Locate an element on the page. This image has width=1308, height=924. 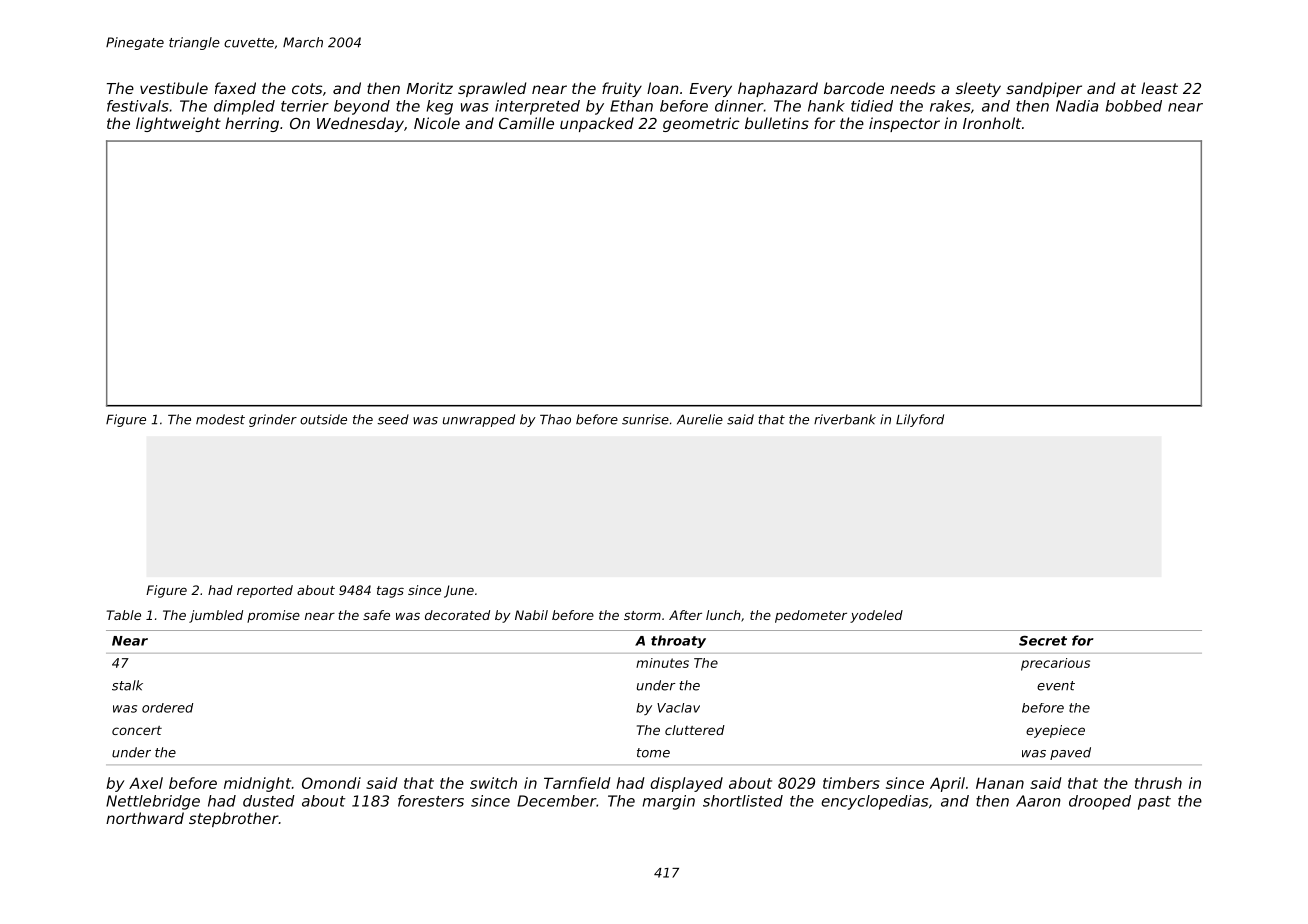
faxed is located at coordinates (235, 88).
